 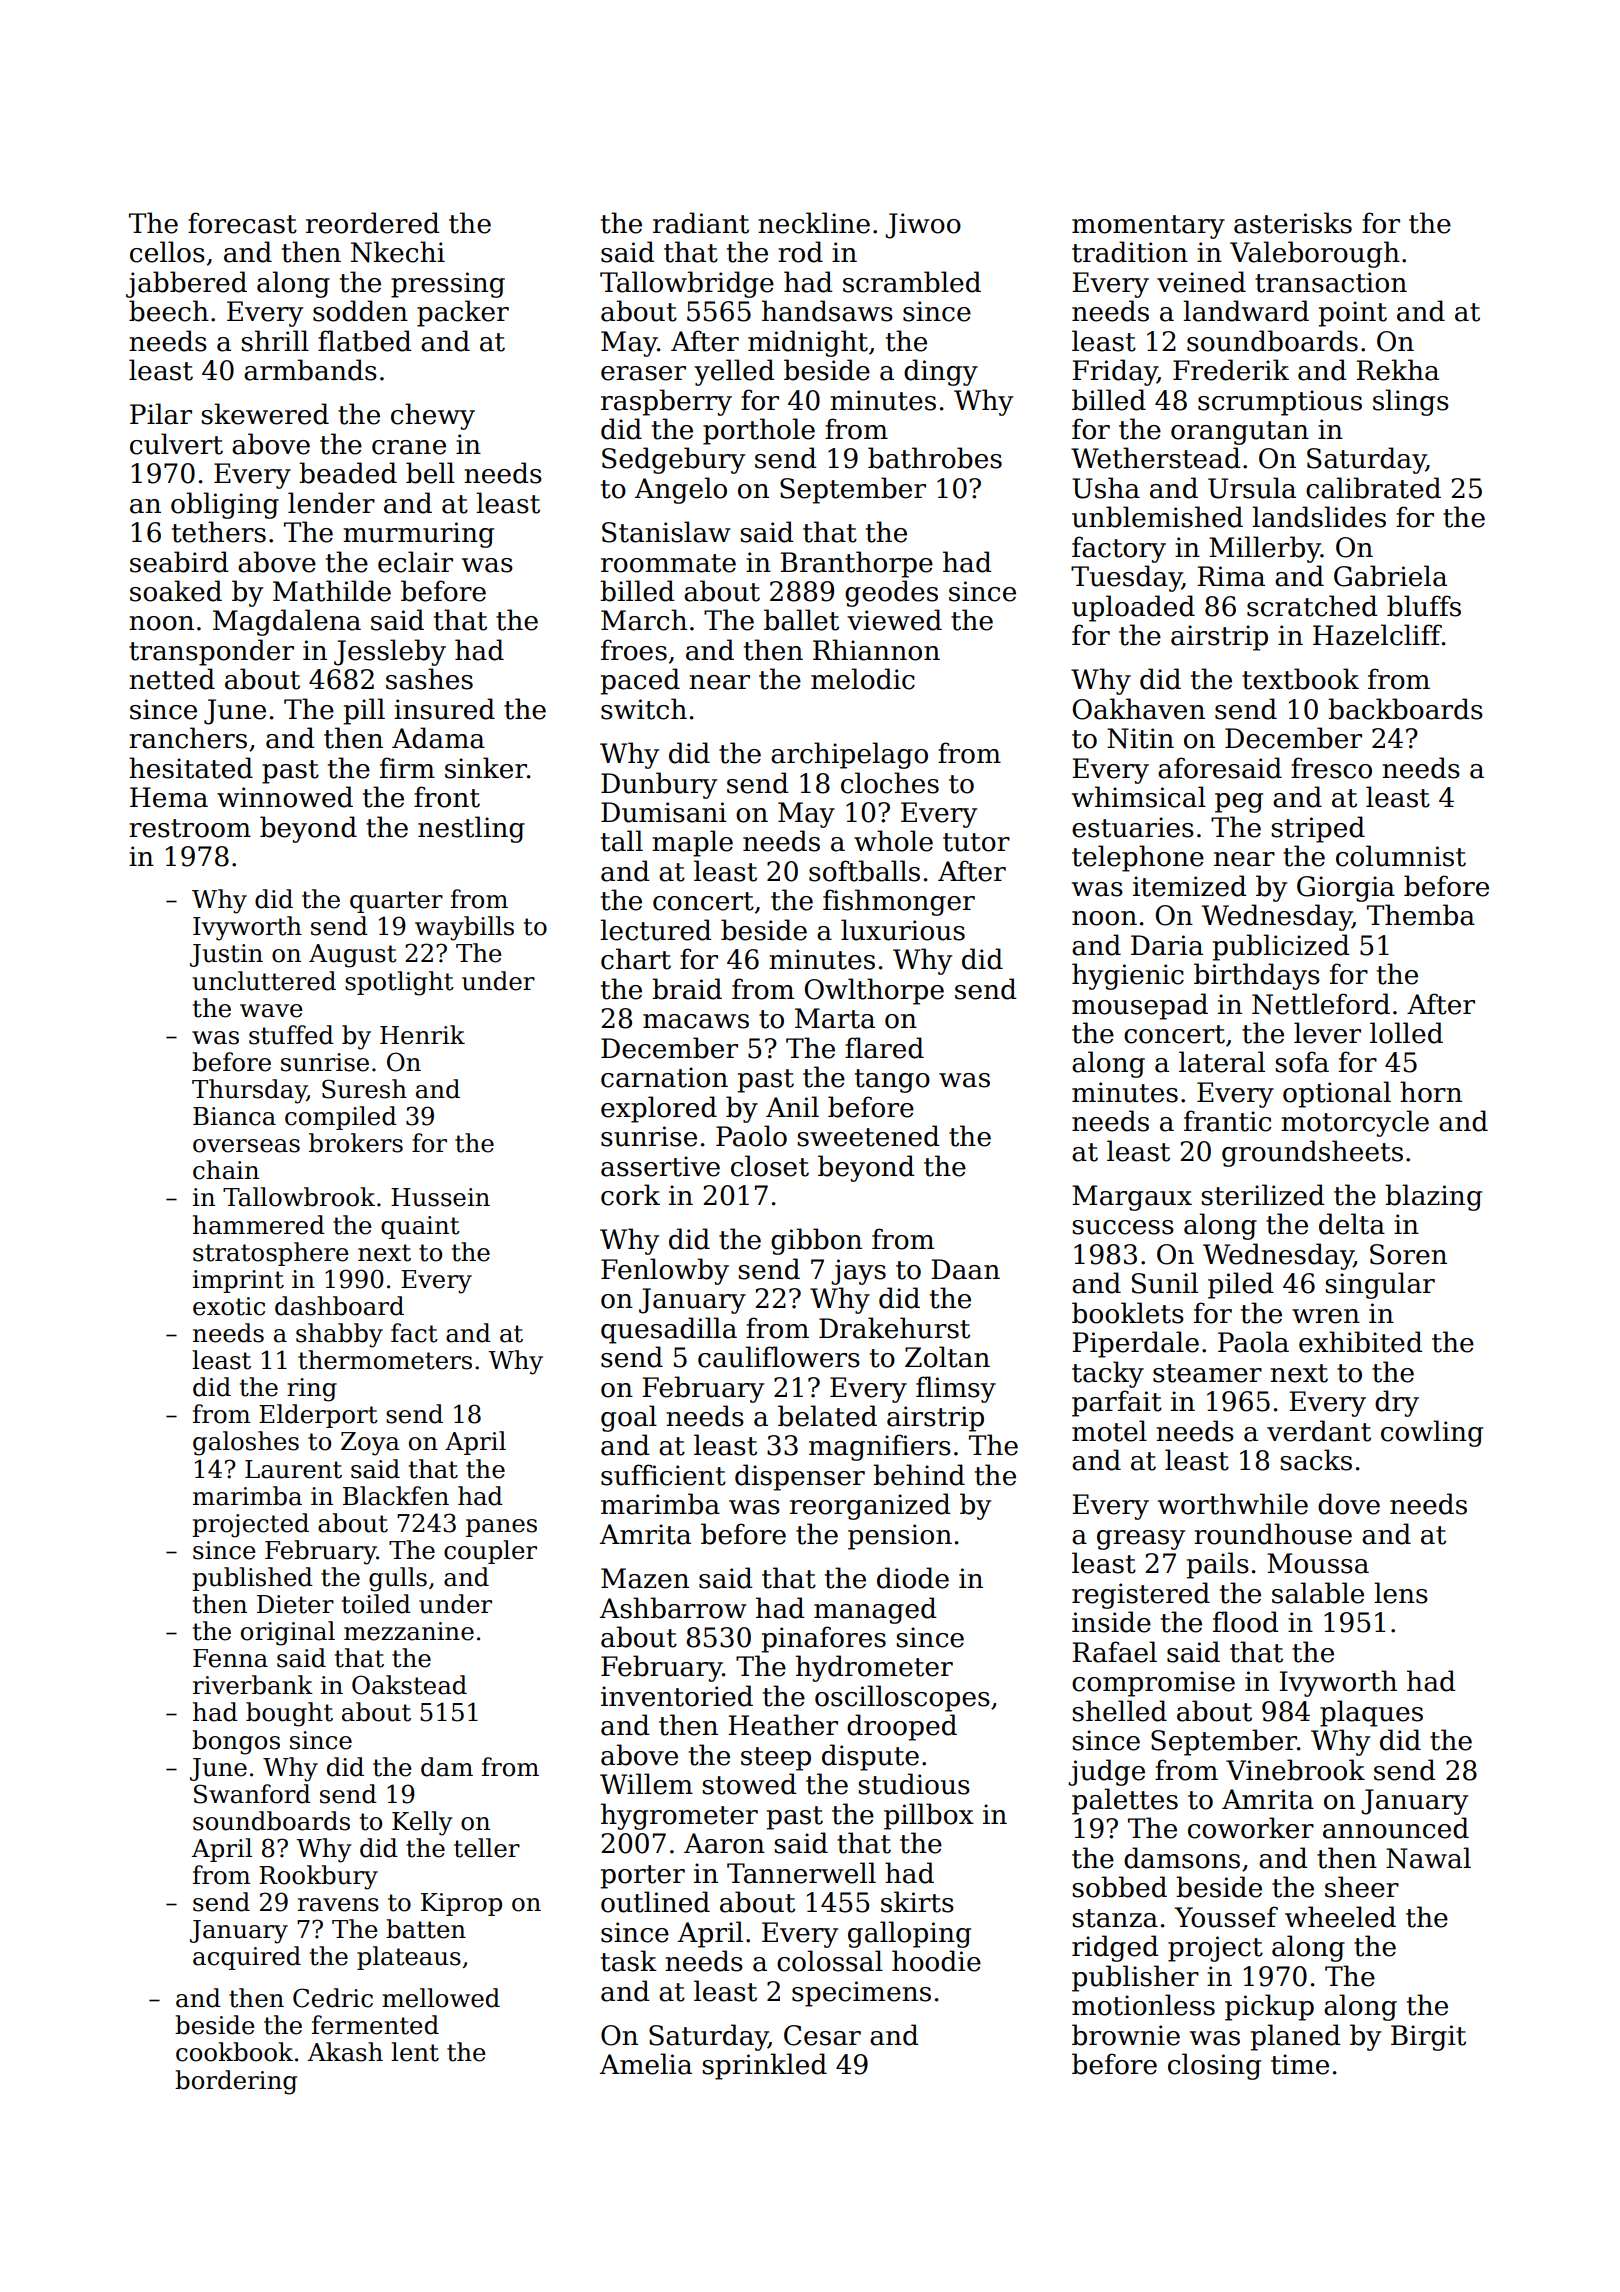 I want to click on geodes, so click(x=891, y=593).
